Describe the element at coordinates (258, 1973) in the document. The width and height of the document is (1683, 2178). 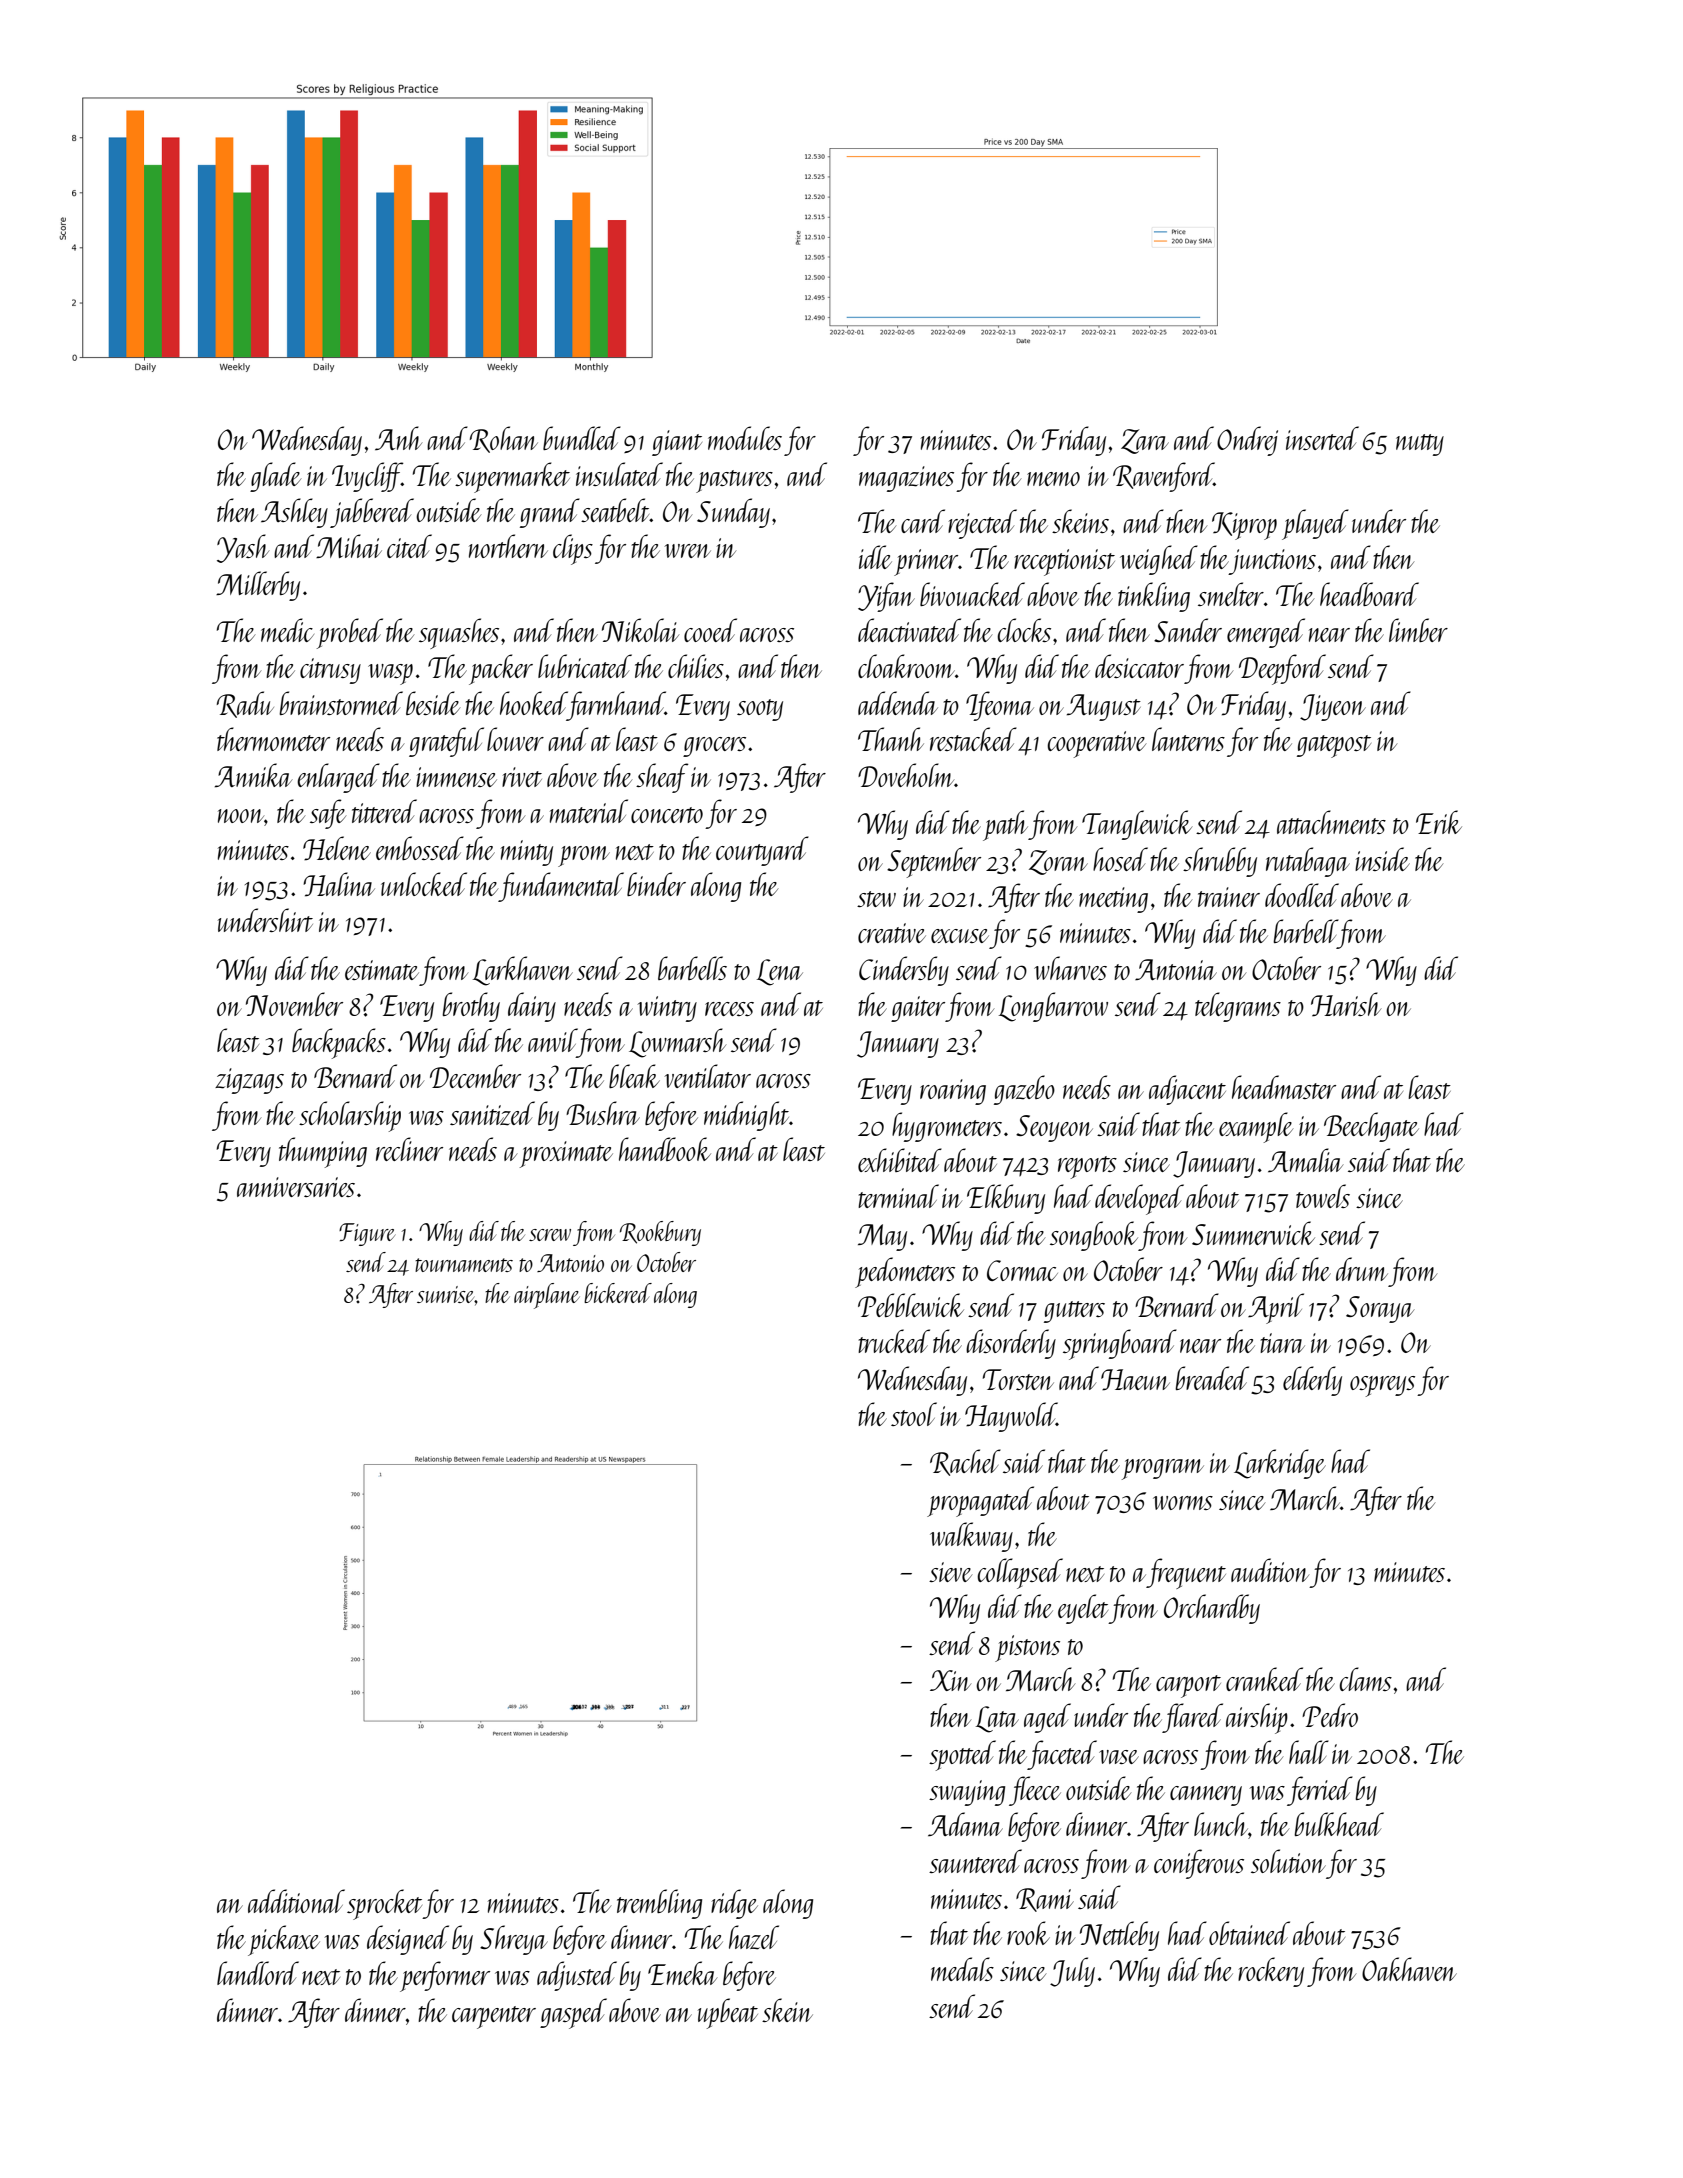
I see `landlord` at that location.
